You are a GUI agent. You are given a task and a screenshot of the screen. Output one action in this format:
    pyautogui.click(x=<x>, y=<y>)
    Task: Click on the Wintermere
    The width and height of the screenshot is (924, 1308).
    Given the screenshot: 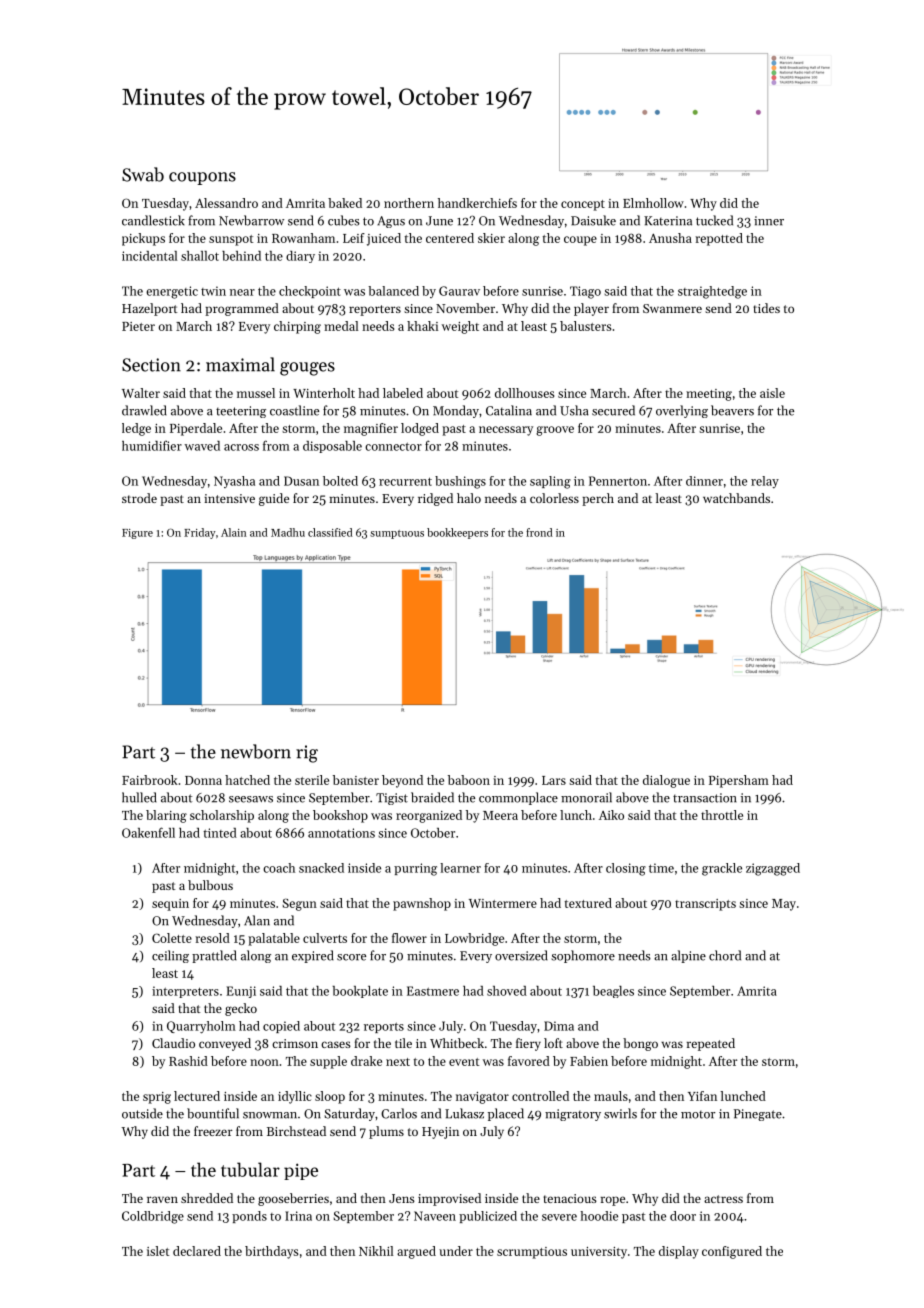 What is the action you would take?
    pyautogui.click(x=503, y=903)
